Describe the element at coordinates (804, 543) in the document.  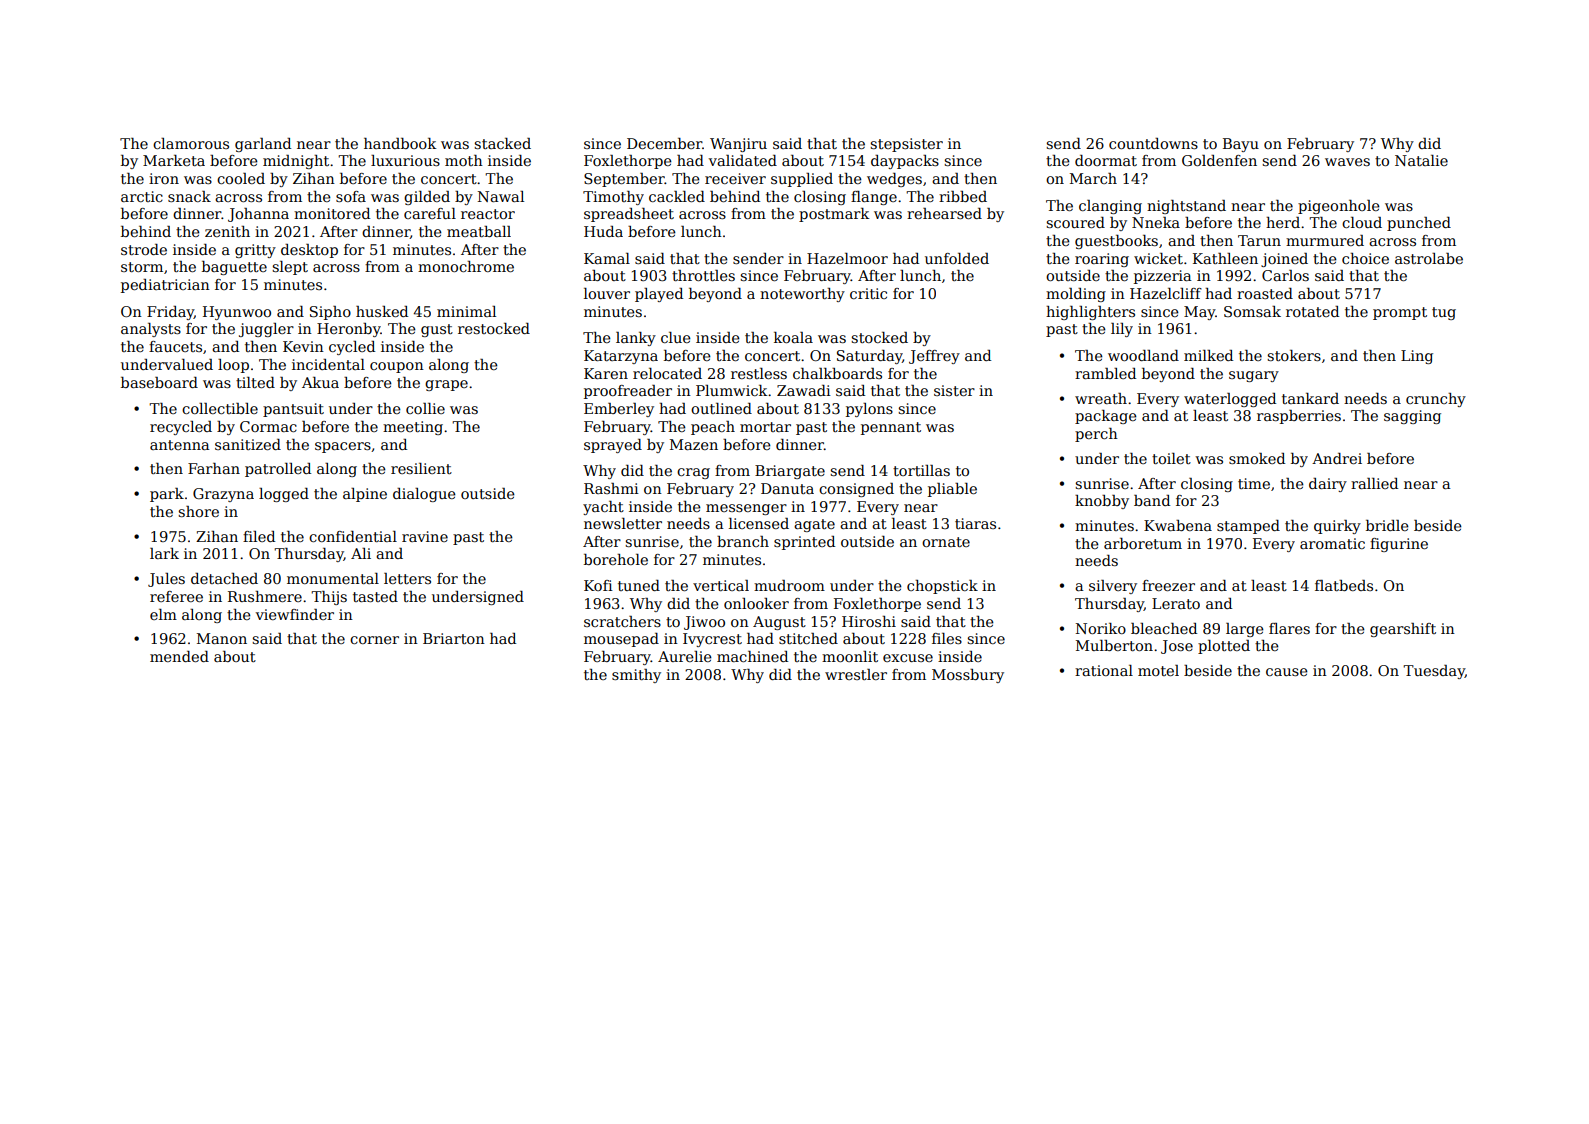
I see `sprinted` at that location.
